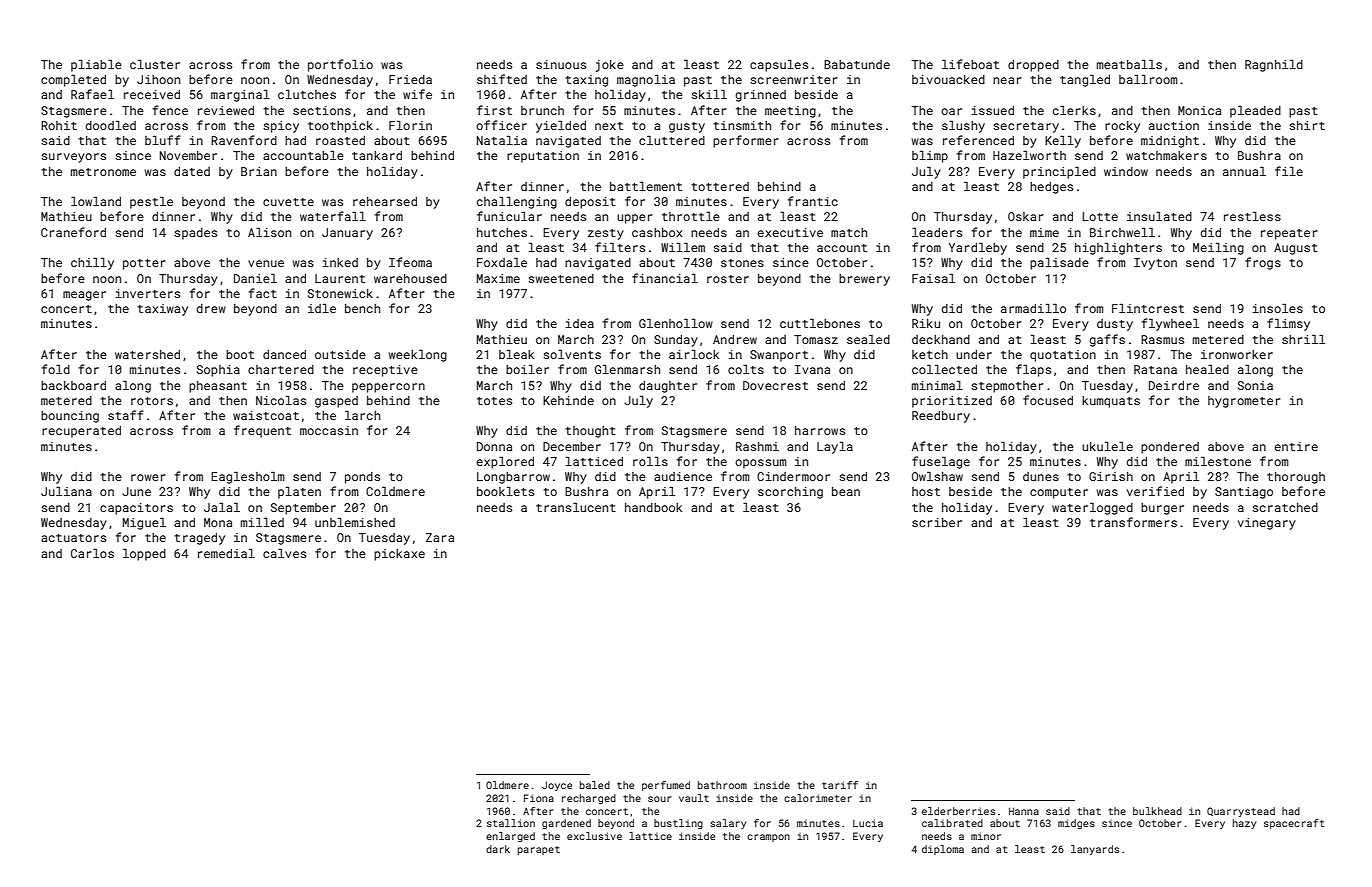  Describe the element at coordinates (720, 186) in the screenshot. I see `tottered` at that location.
